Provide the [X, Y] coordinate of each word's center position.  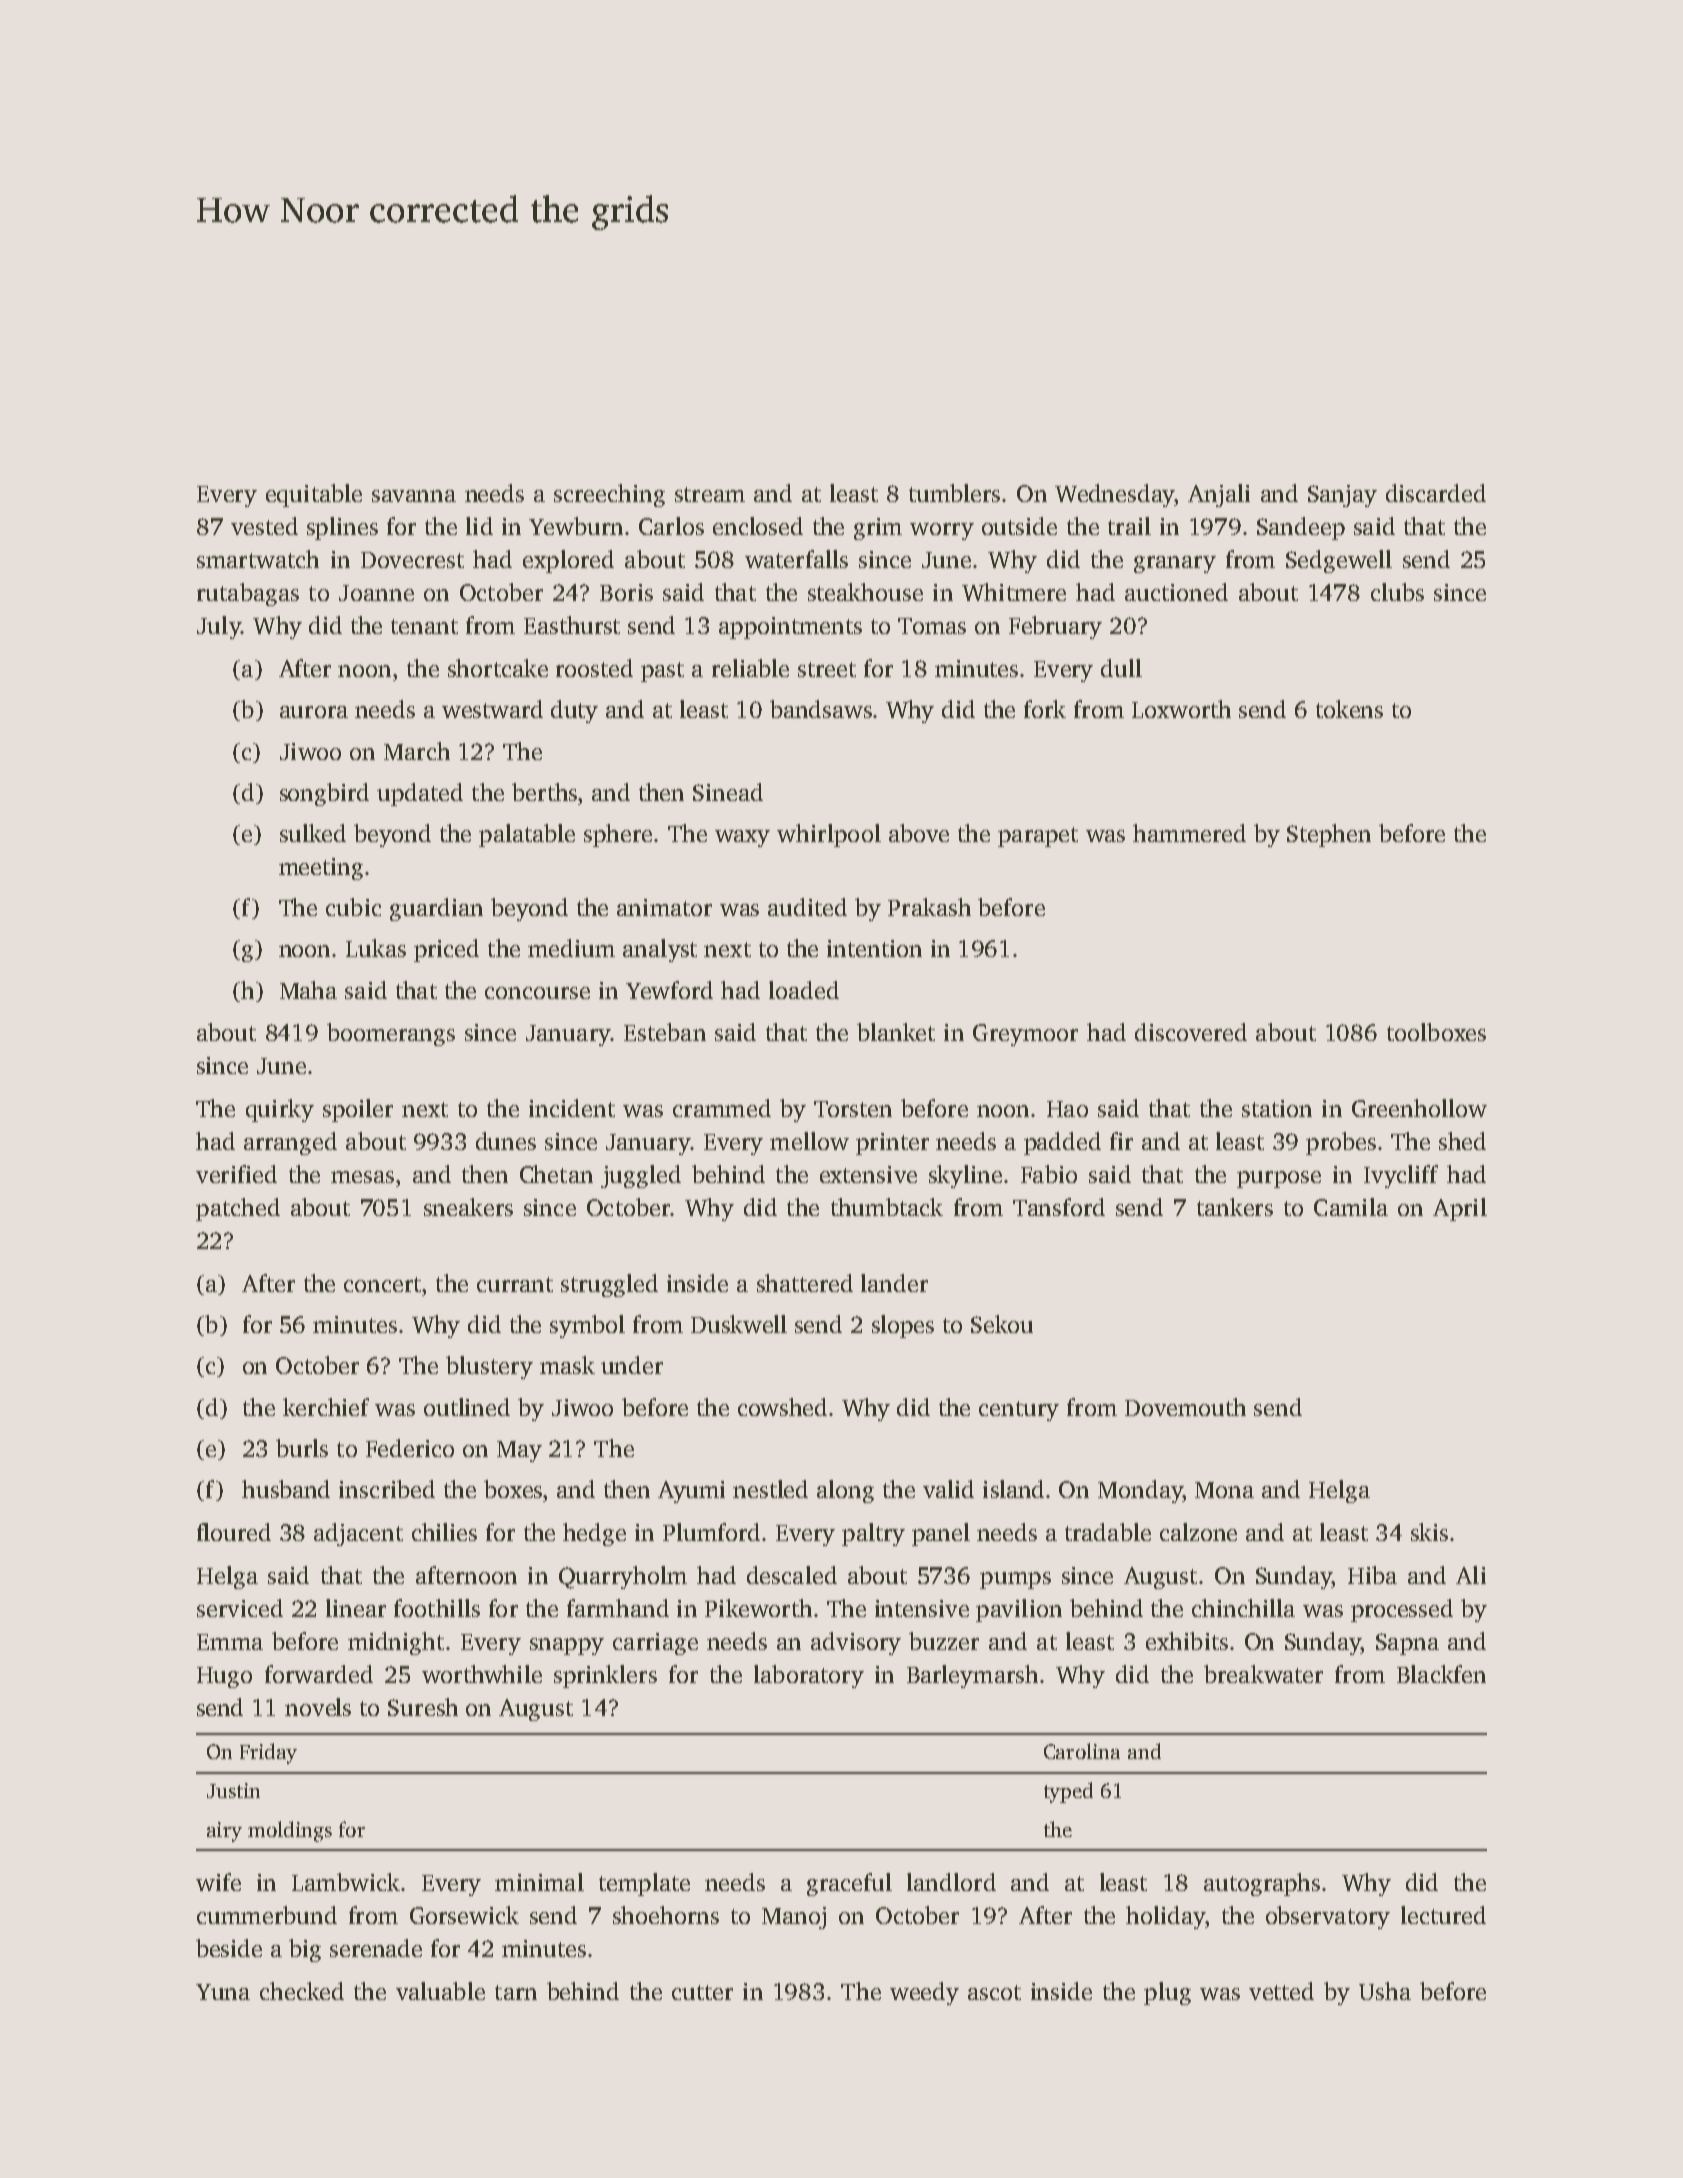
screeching [609, 495]
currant [515, 1284]
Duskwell [739, 1324]
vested [264, 526]
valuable [440, 1991]
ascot [994, 1992]
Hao [1067, 1109]
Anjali [1219, 495]
